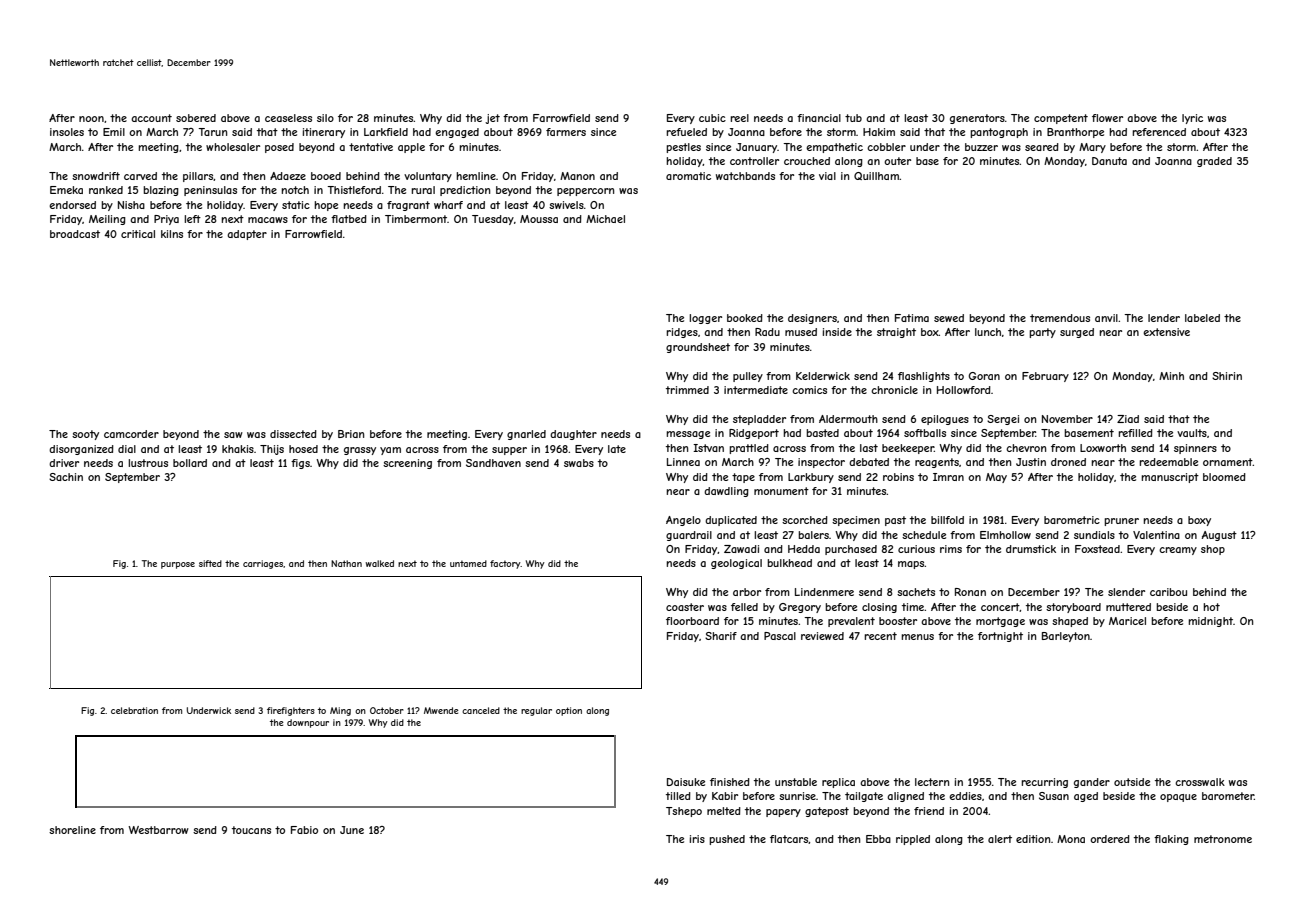 This screenshot has width=1308, height=924. Describe the element at coordinates (263, 564) in the screenshot. I see `carriages` at that location.
